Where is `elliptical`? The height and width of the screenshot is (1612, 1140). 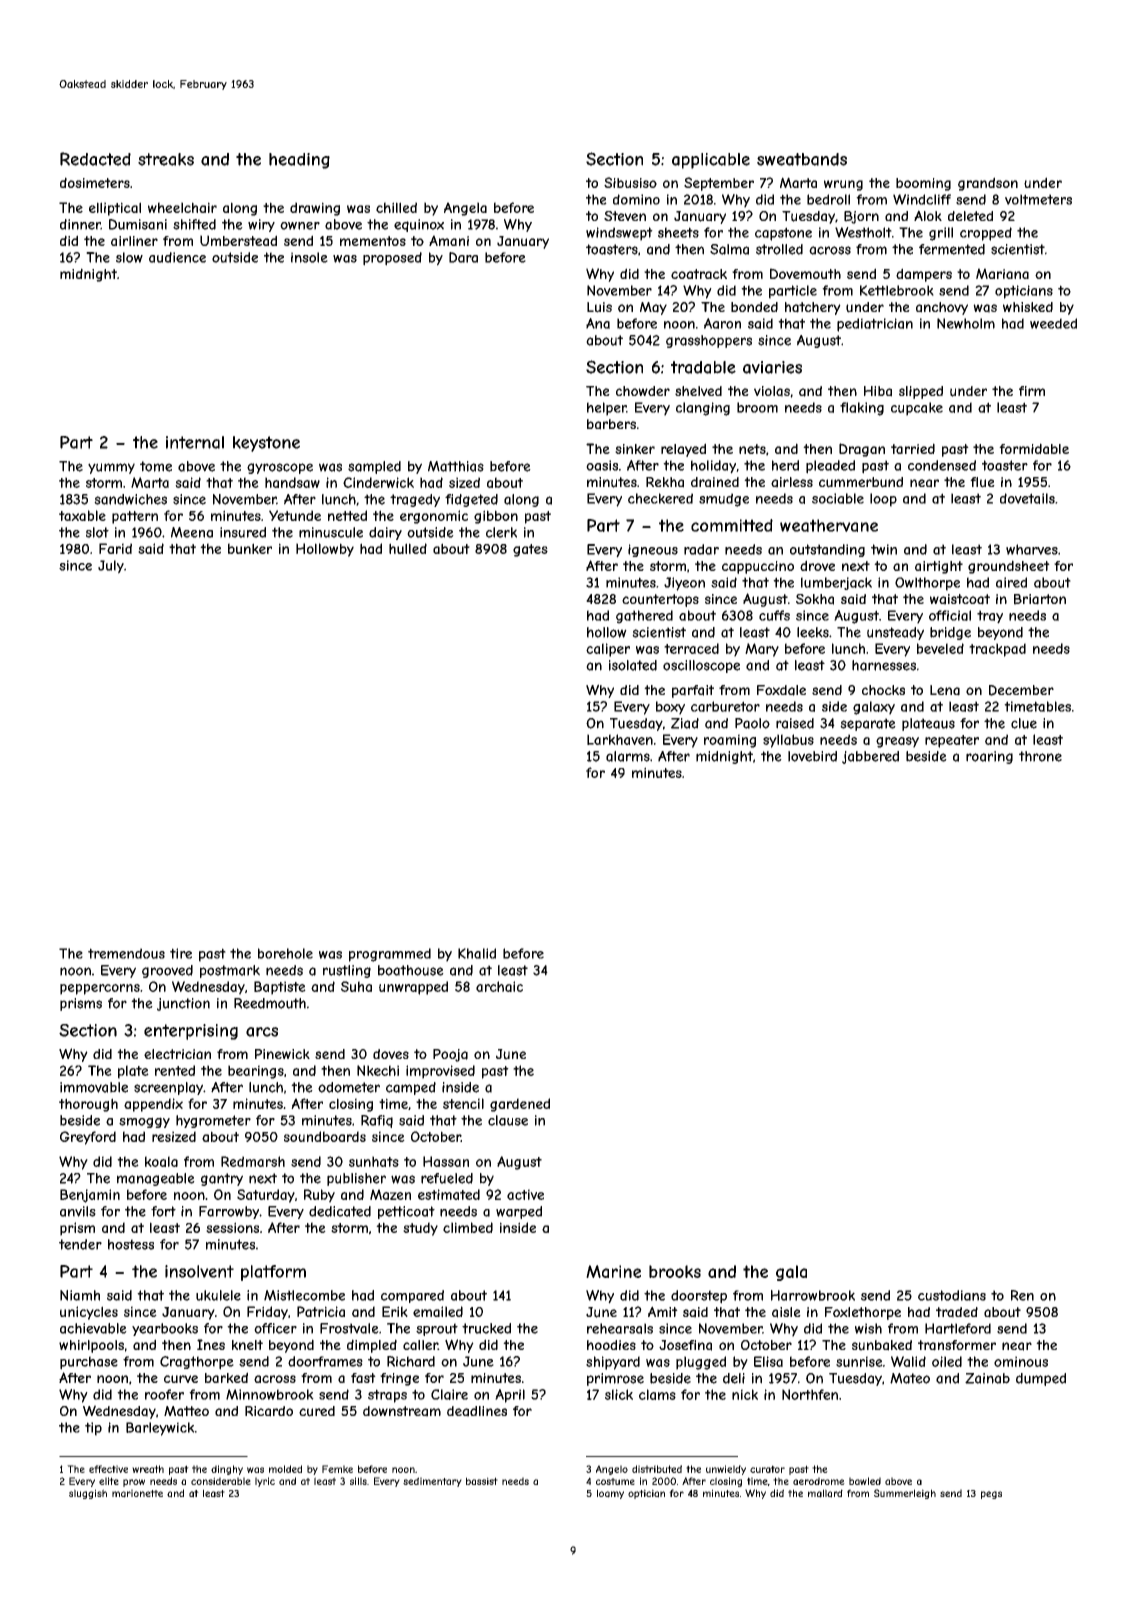
elliptical is located at coordinates (115, 209).
